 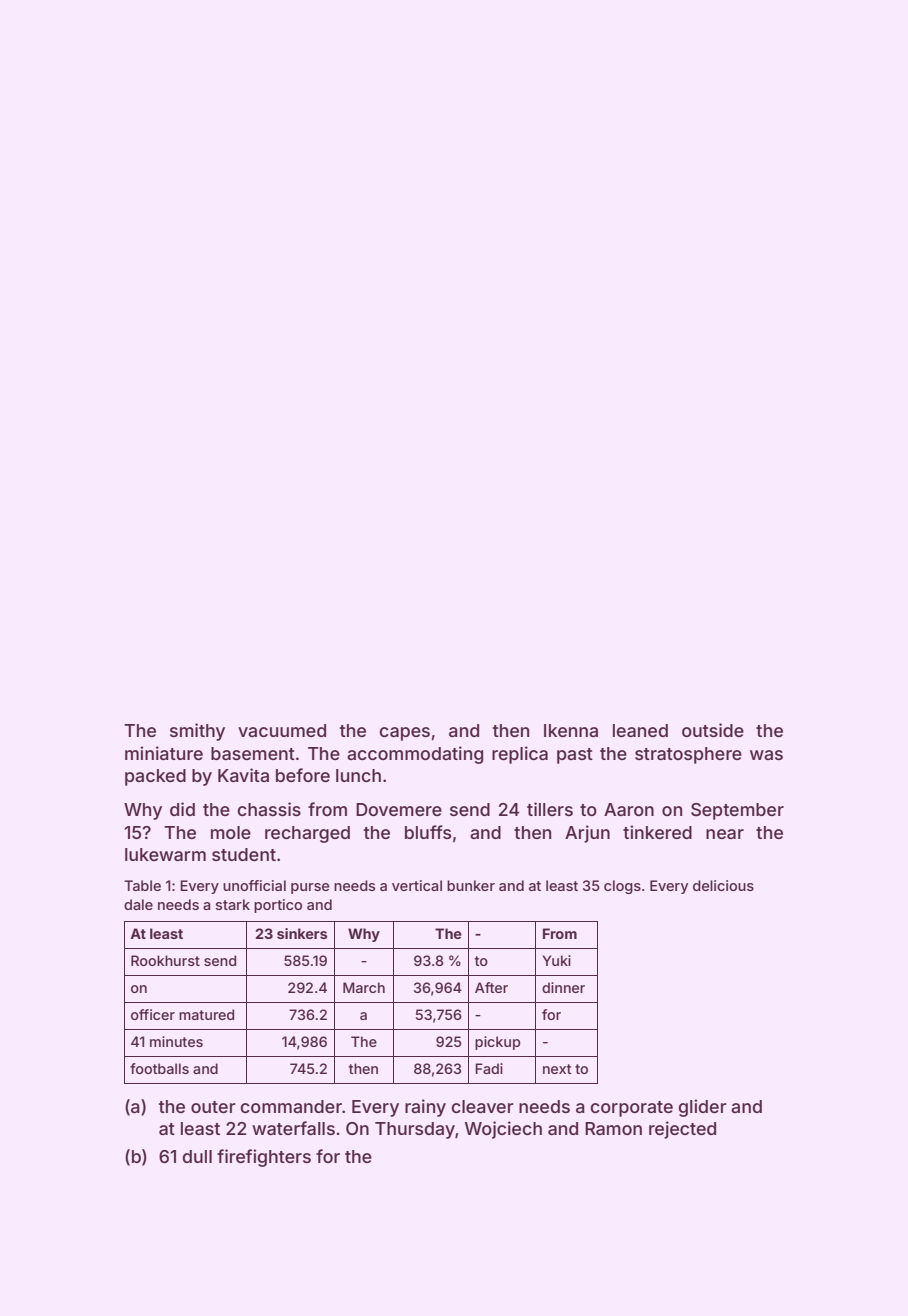 What do you see at coordinates (197, 1156) in the screenshot?
I see `dull` at bounding box center [197, 1156].
